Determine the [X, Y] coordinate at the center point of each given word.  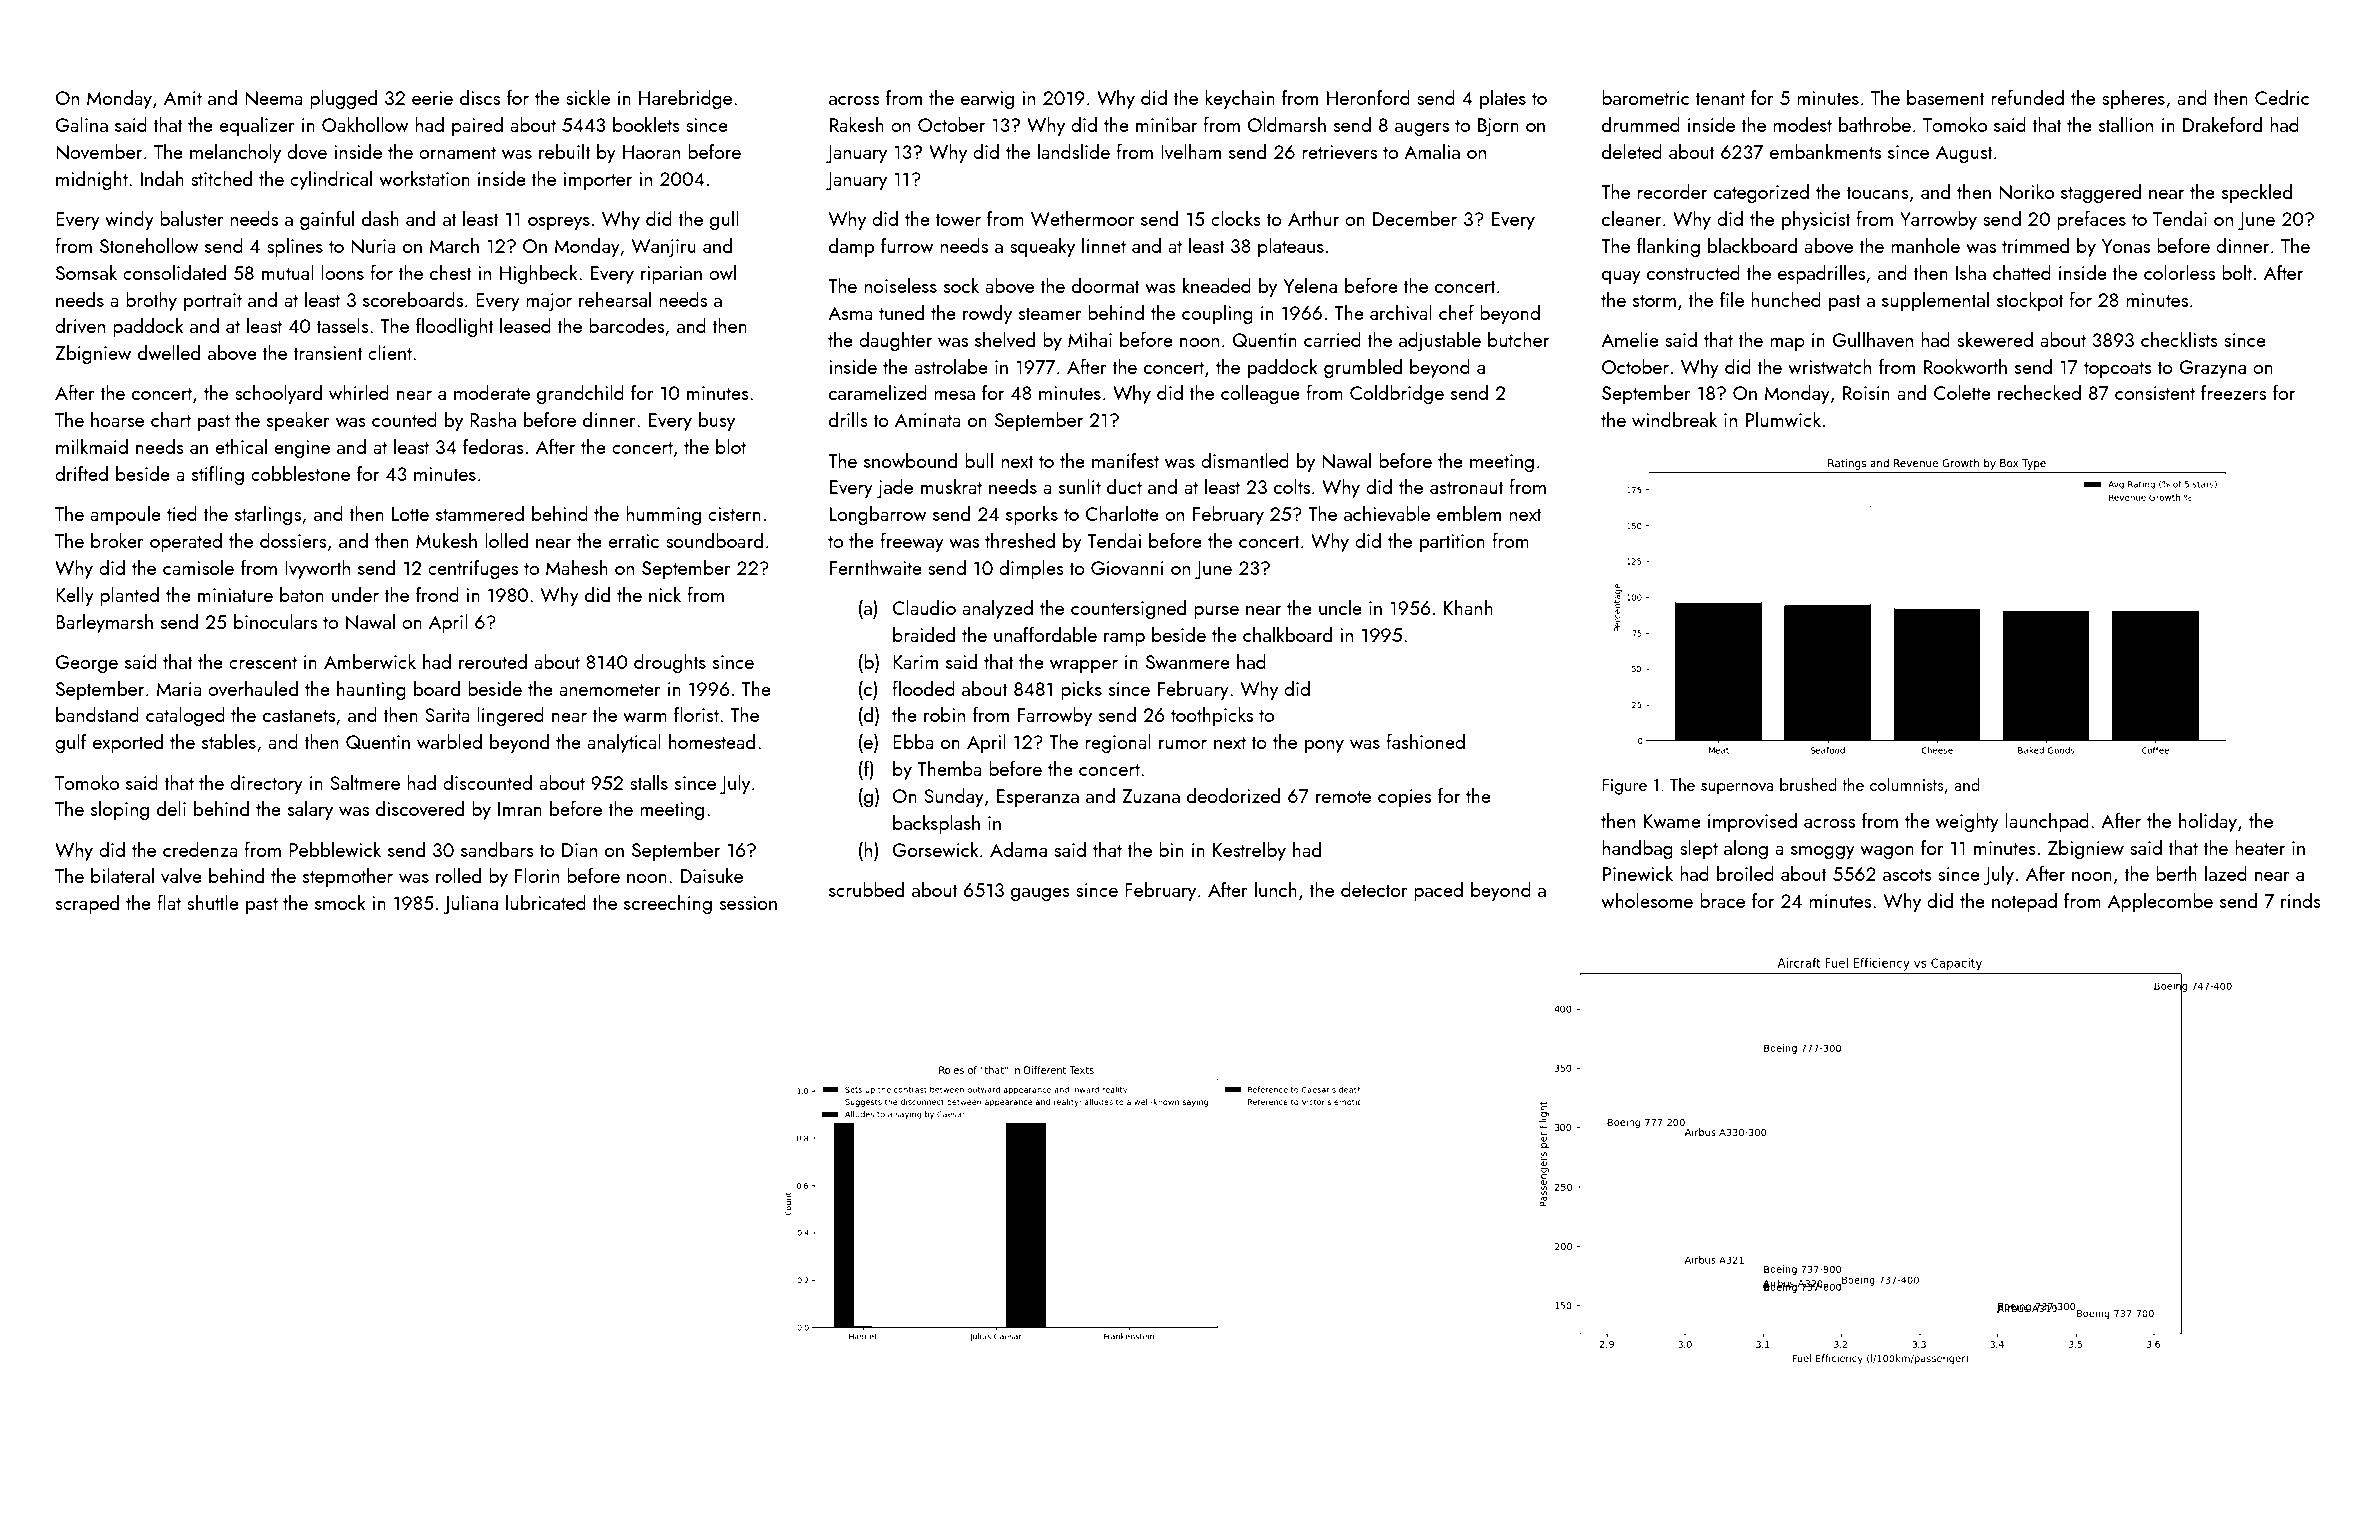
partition [1452, 543]
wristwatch [1829, 366]
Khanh [1468, 607]
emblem [1469, 513]
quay [1621, 277]
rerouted [493, 661]
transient [328, 353]
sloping [120, 810]
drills [848, 419]
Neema [274, 98]
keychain [1240, 99]
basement [1946, 97]
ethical [241, 446]
